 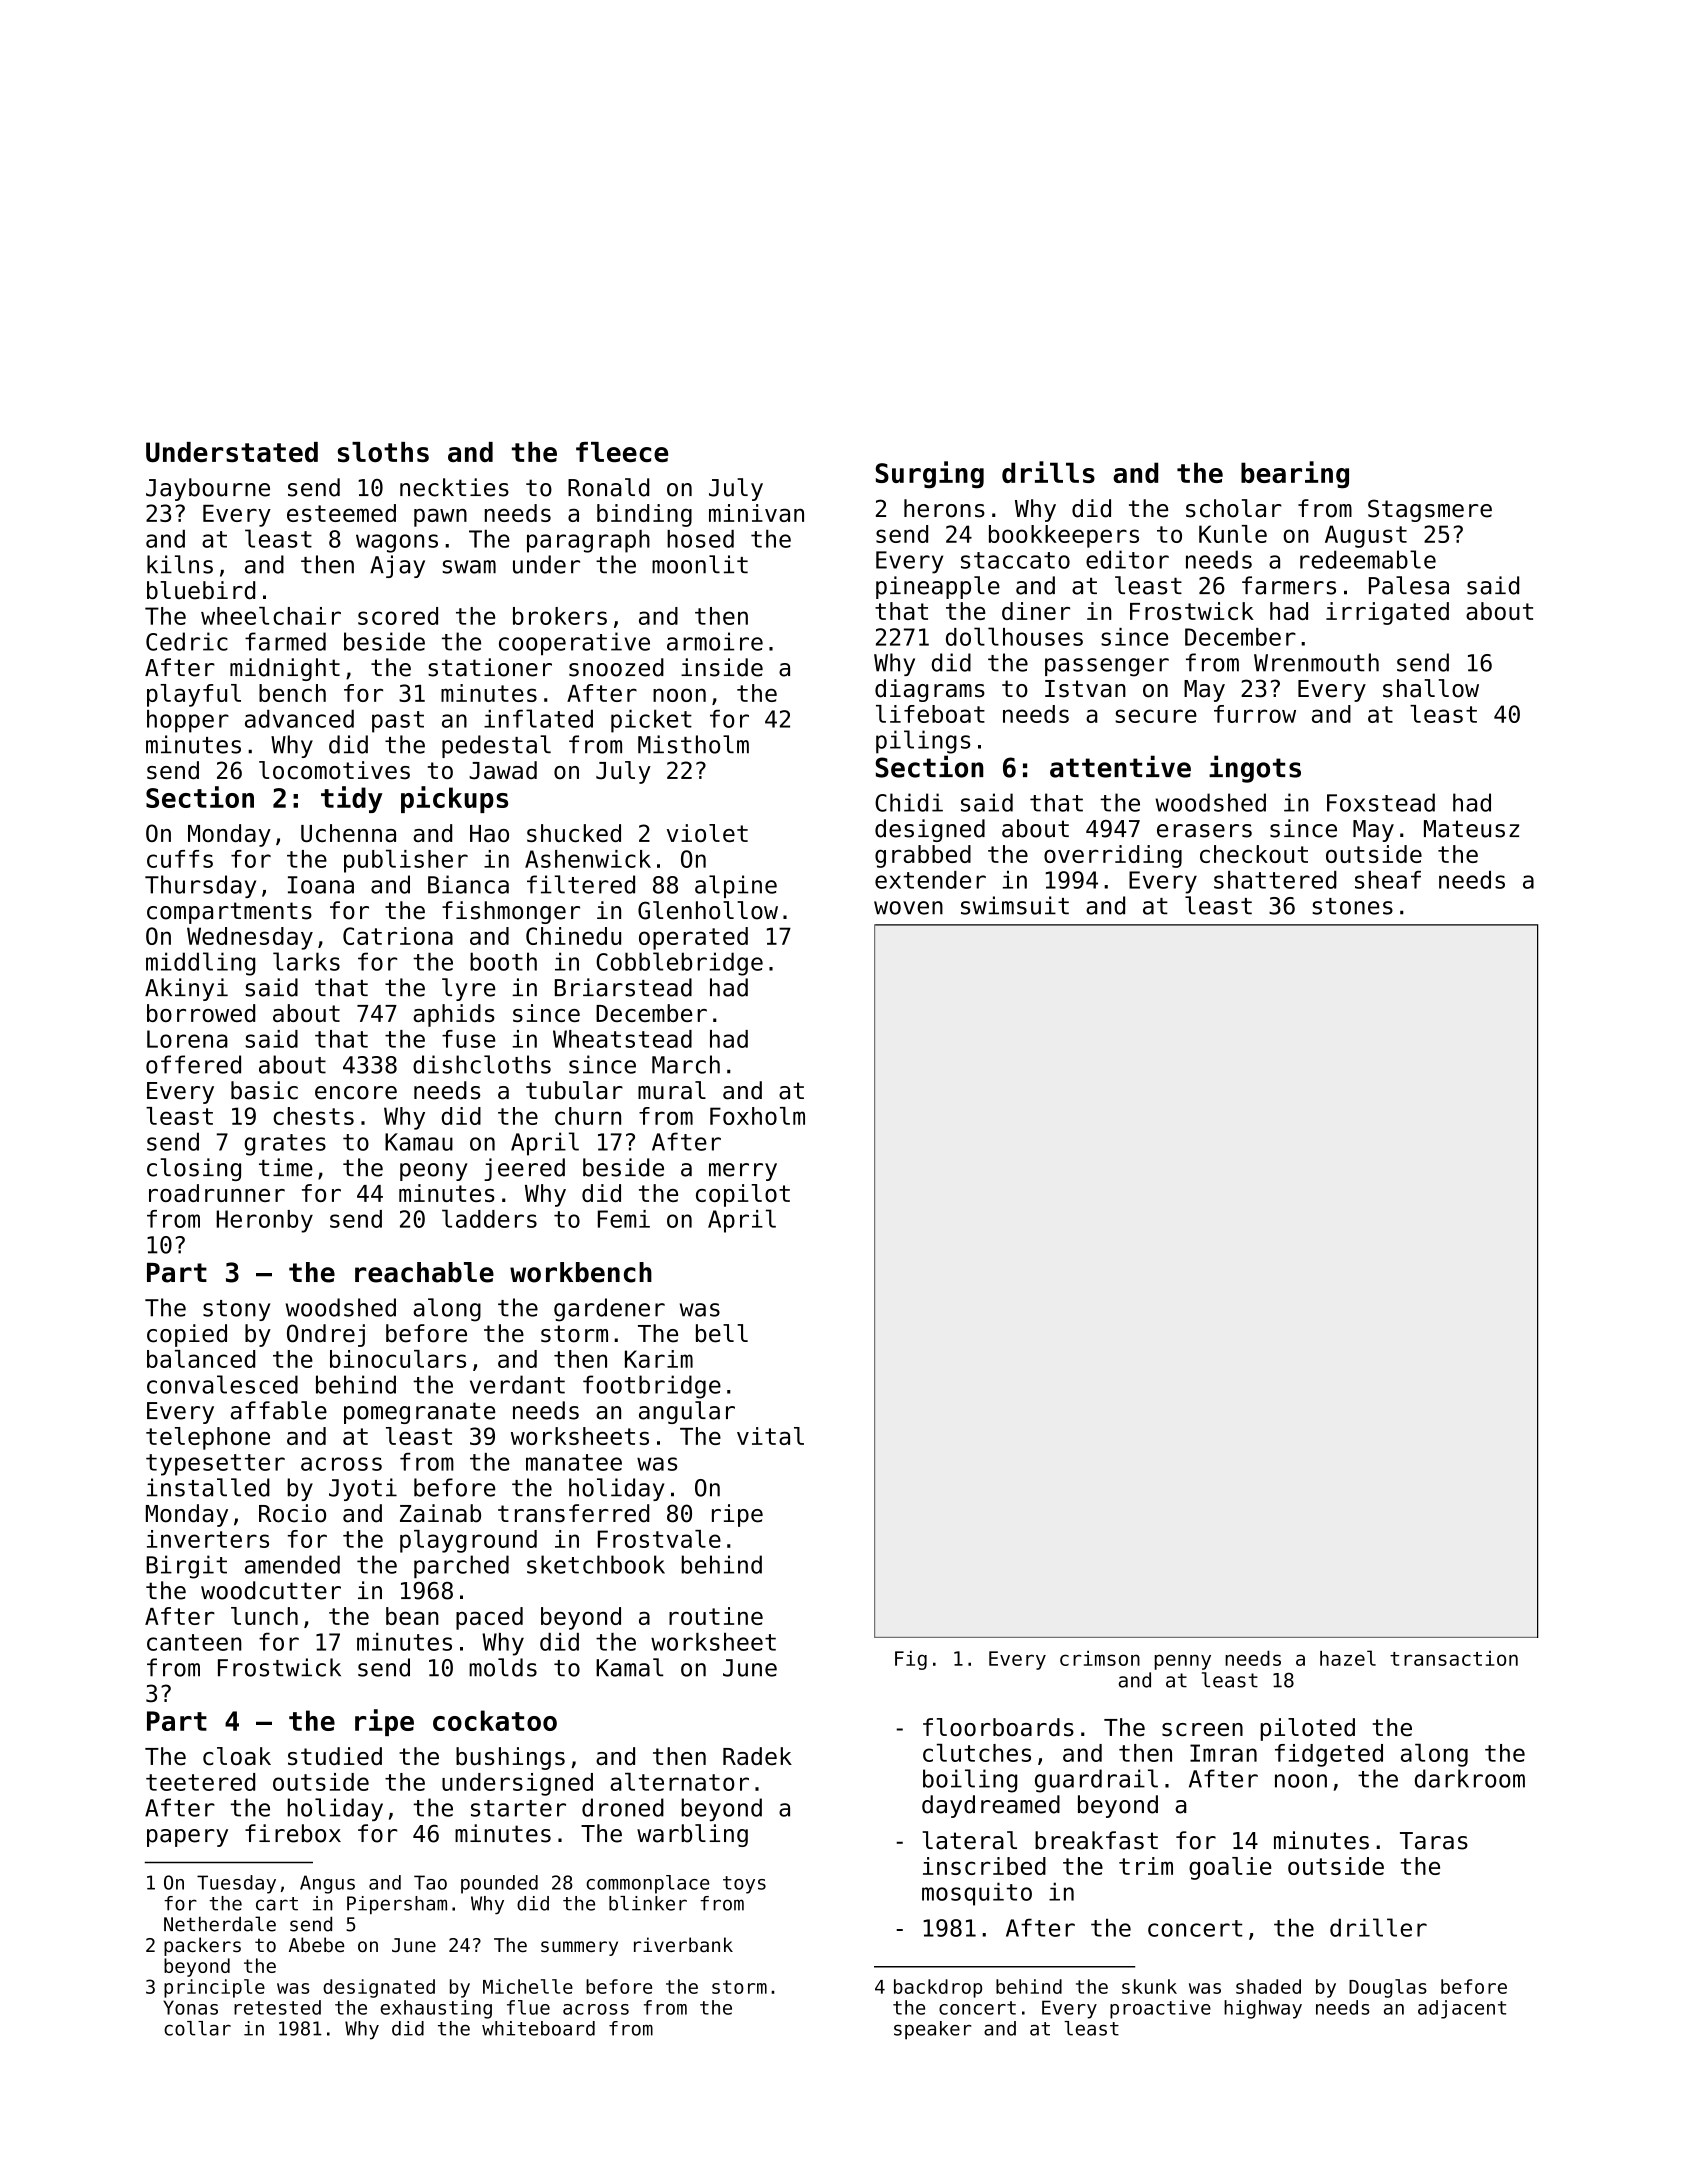 I want to click on Jaybourne, so click(x=208, y=489).
